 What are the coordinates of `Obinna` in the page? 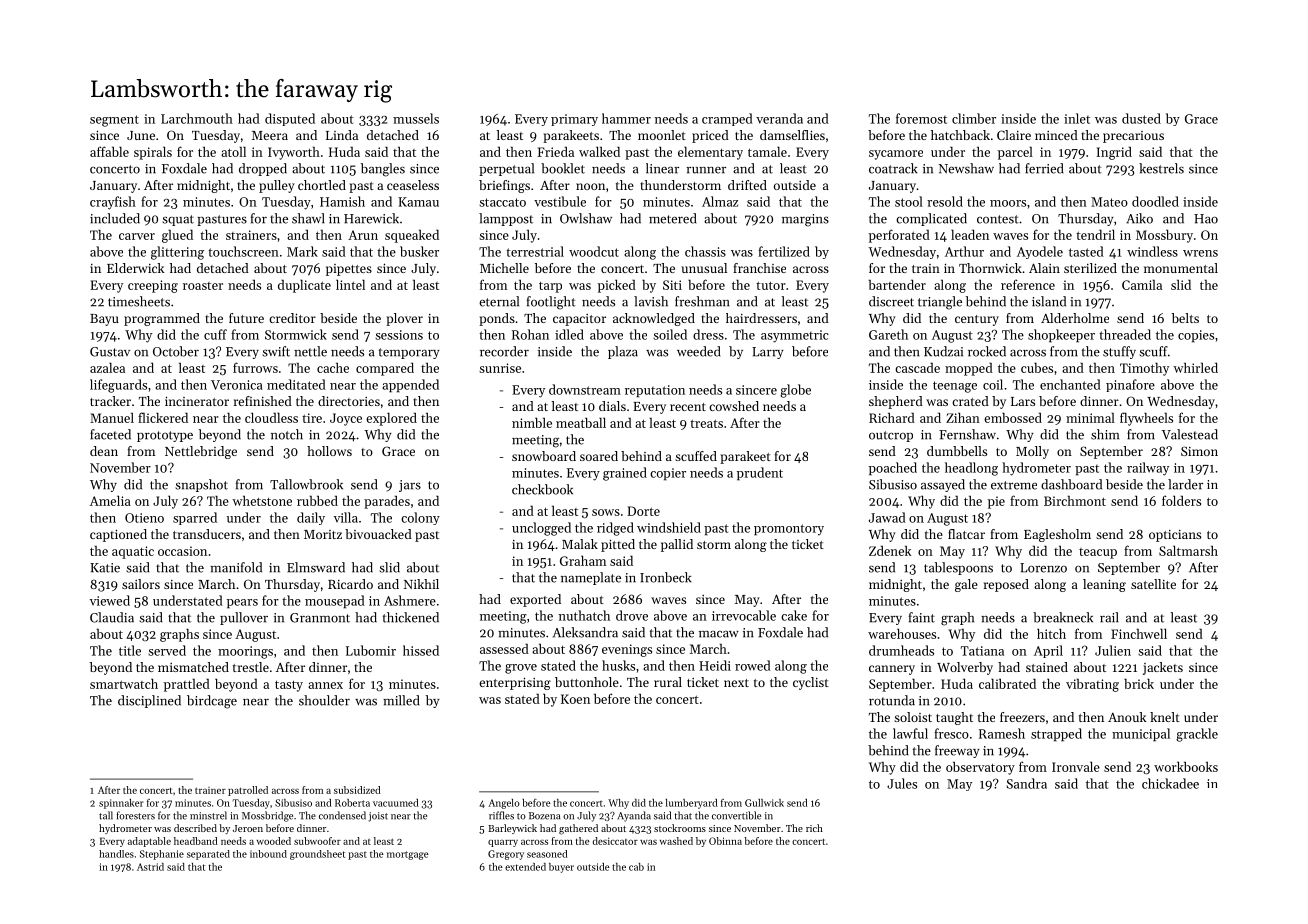 It's located at (725, 841).
